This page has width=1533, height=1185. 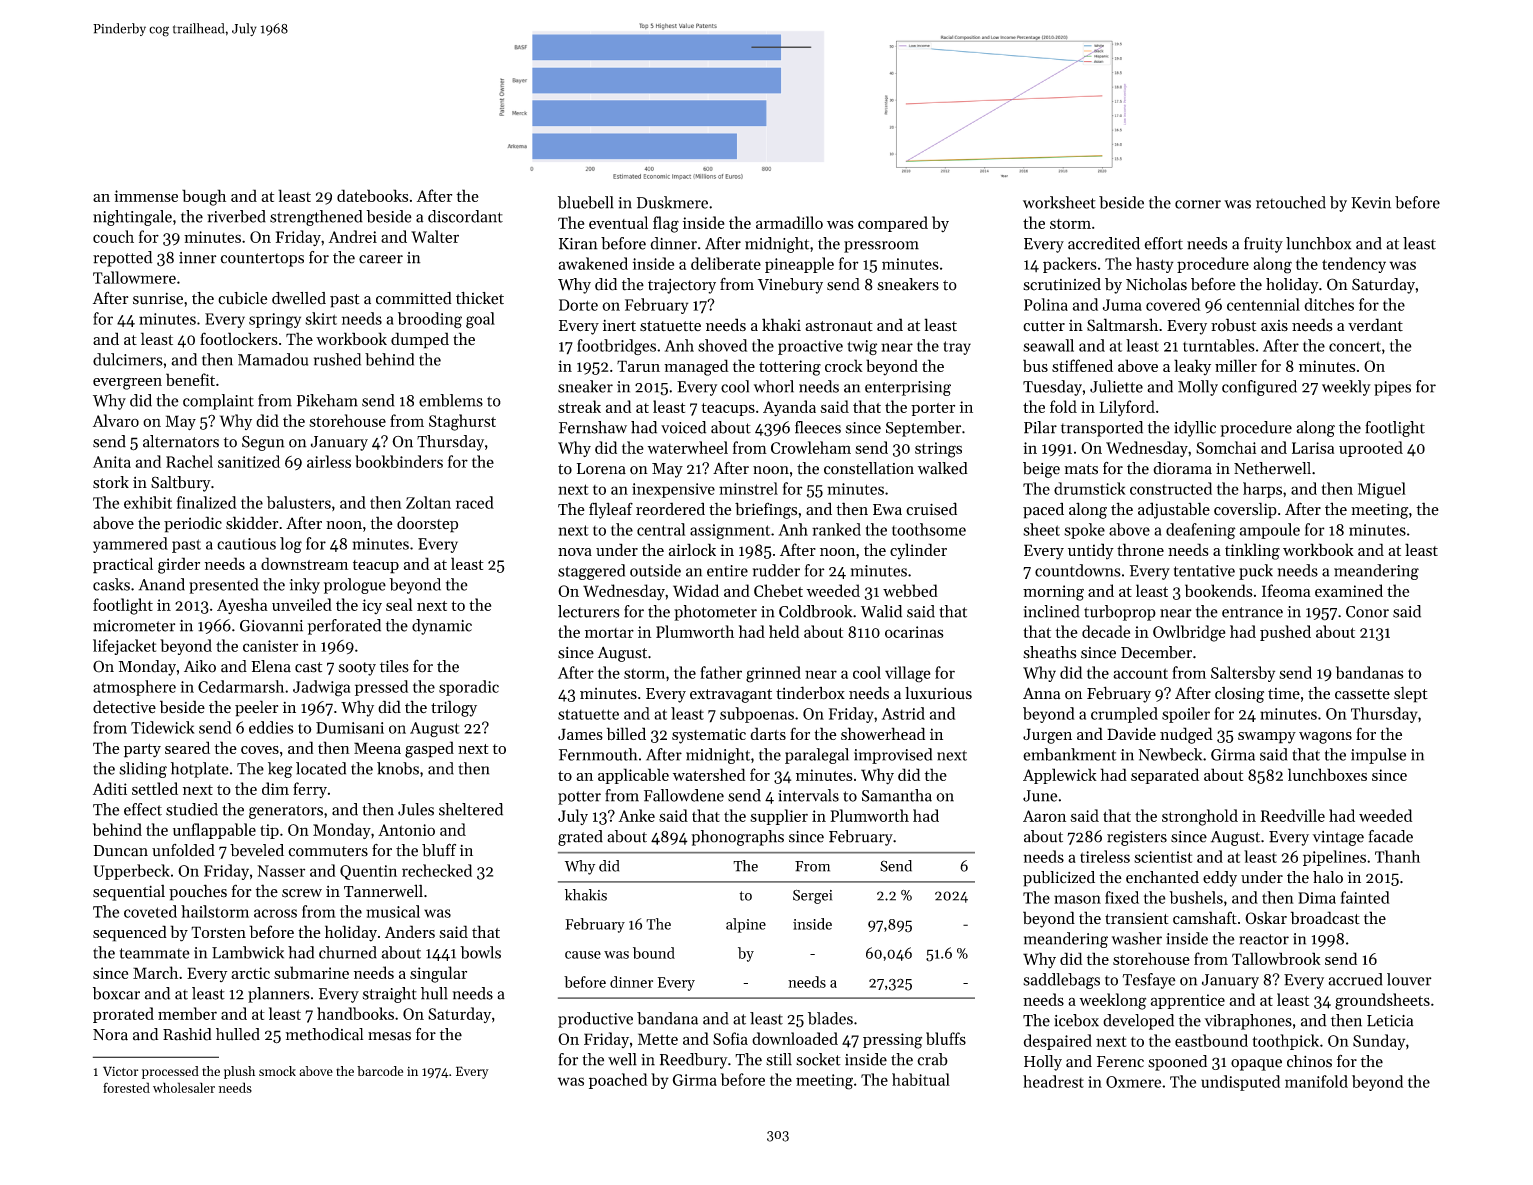 What do you see at coordinates (1137, 938) in the page?
I see `washer` at bounding box center [1137, 938].
